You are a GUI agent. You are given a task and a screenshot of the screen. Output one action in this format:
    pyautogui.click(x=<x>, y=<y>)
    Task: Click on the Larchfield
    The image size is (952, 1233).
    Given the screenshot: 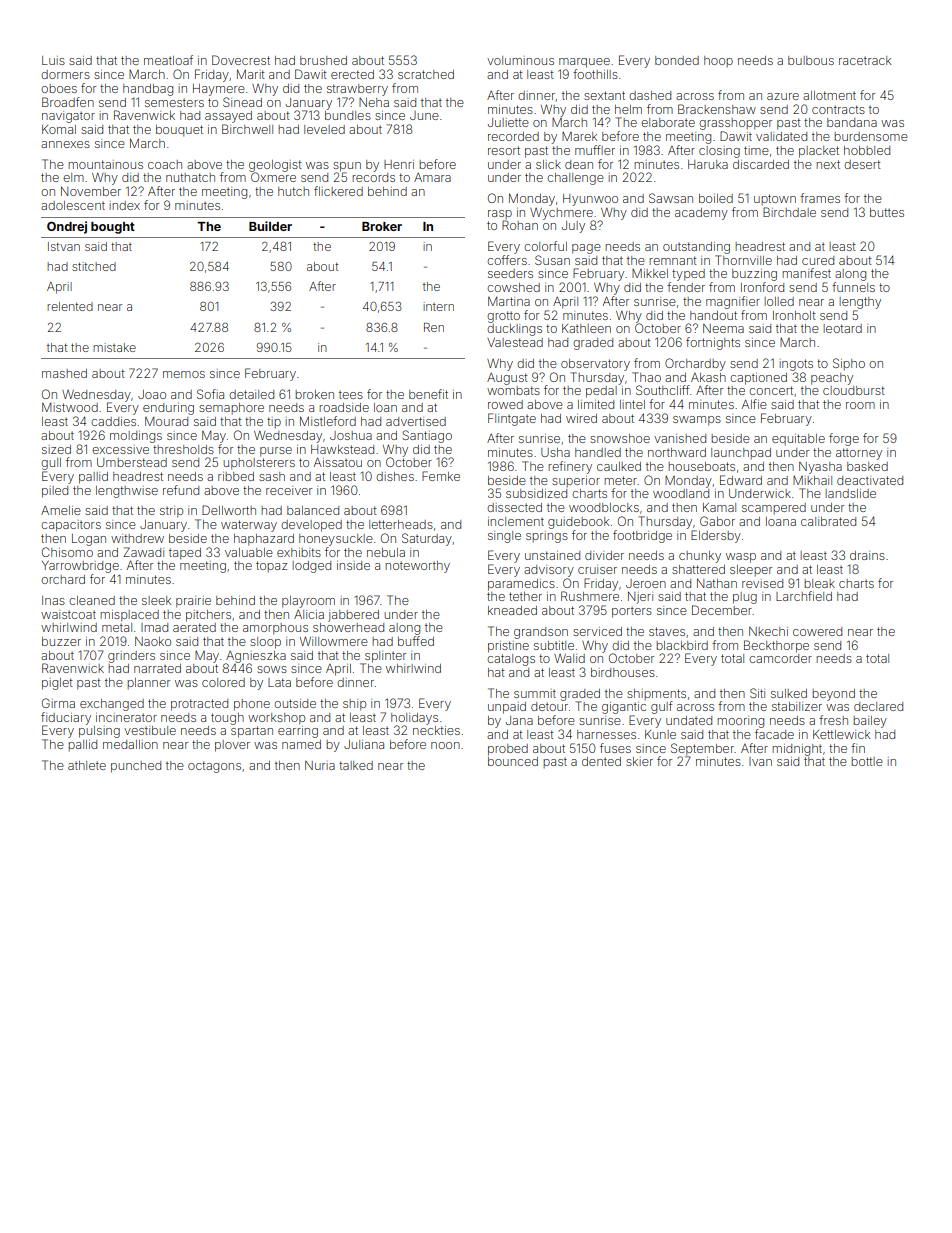 What is the action you would take?
    pyautogui.click(x=804, y=596)
